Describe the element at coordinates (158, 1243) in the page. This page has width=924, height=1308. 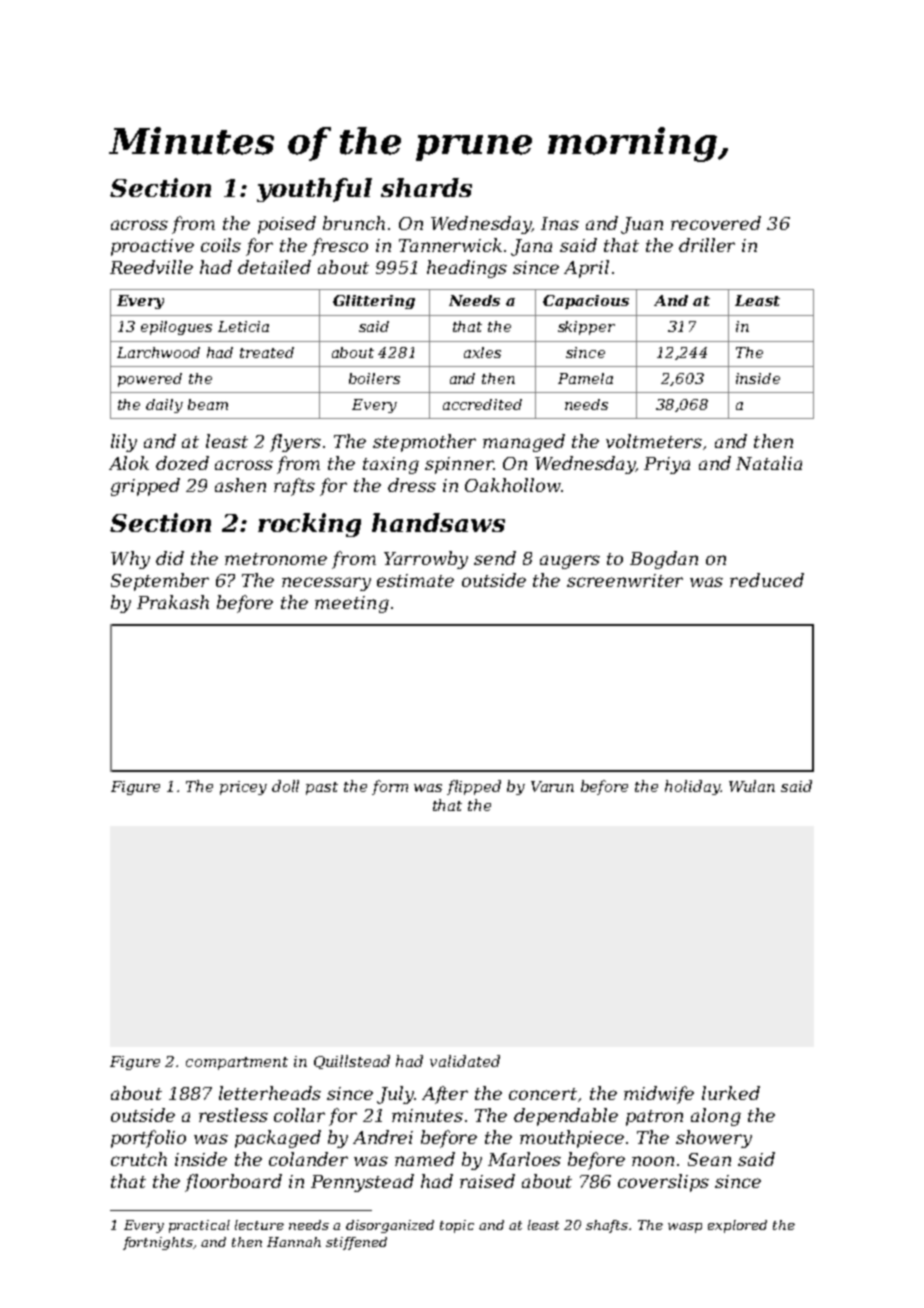
I see `fortnights` at that location.
